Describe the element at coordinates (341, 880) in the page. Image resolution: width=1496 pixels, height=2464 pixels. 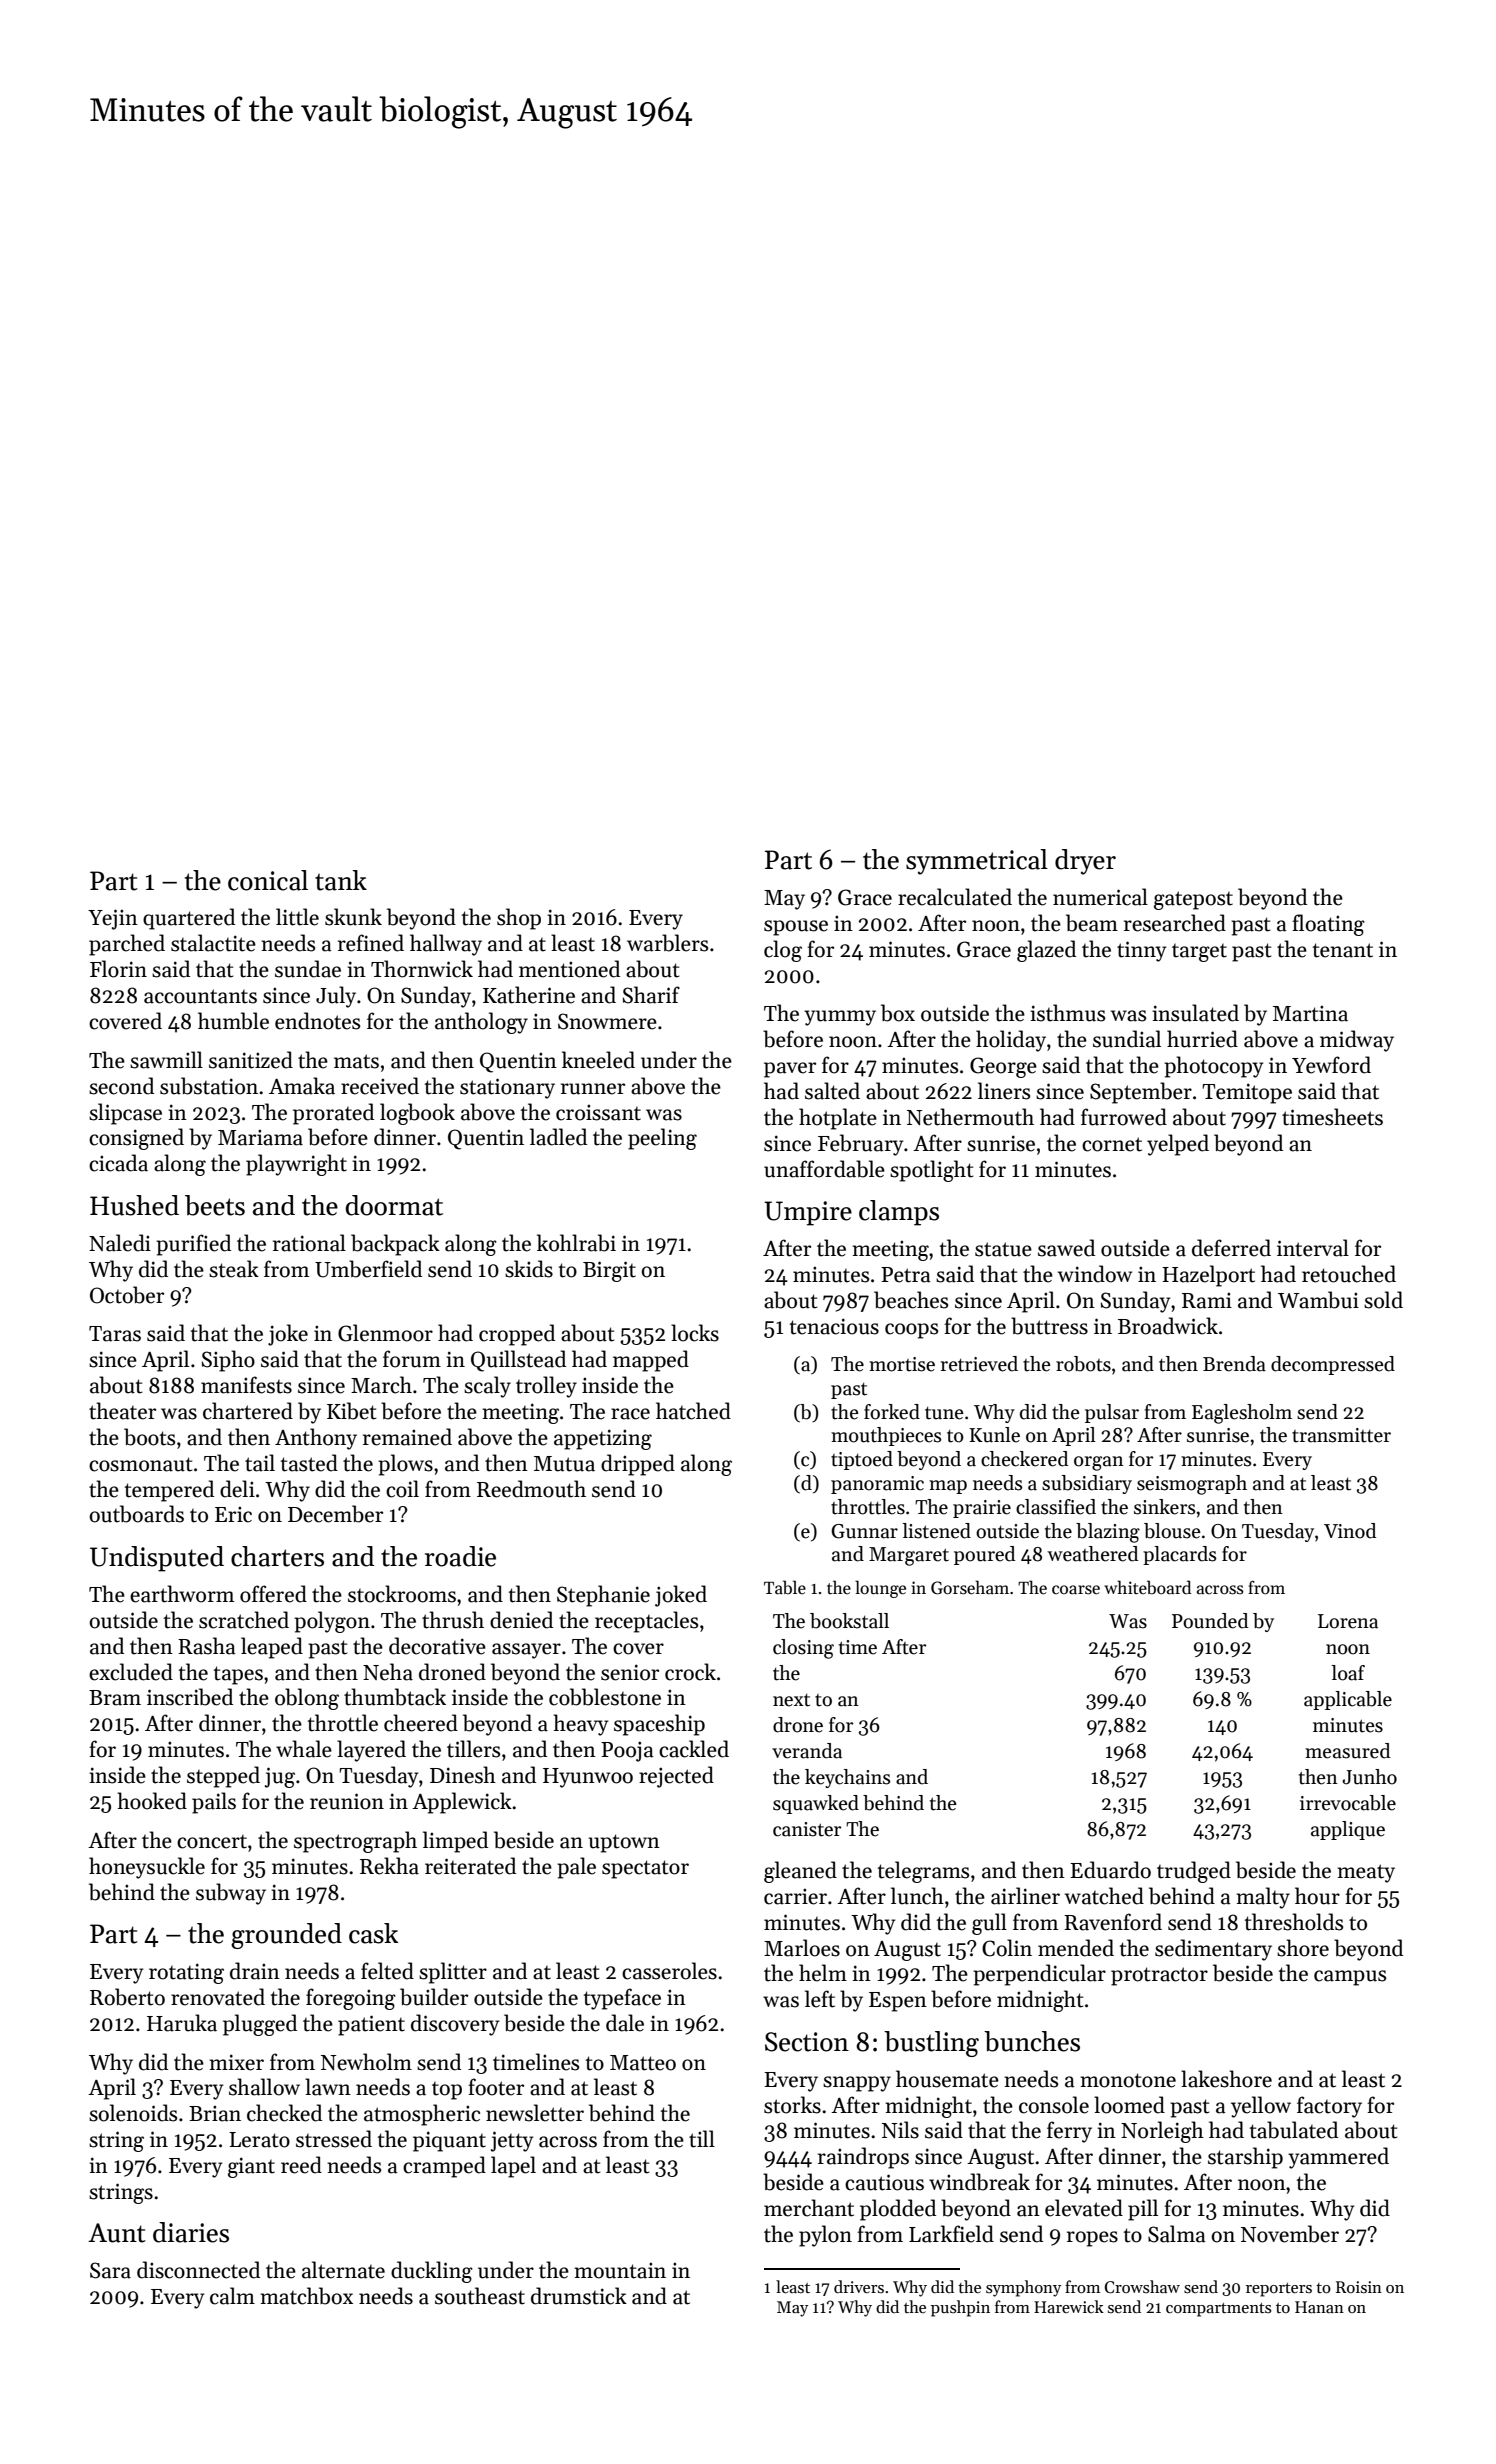
I see `tank` at that location.
